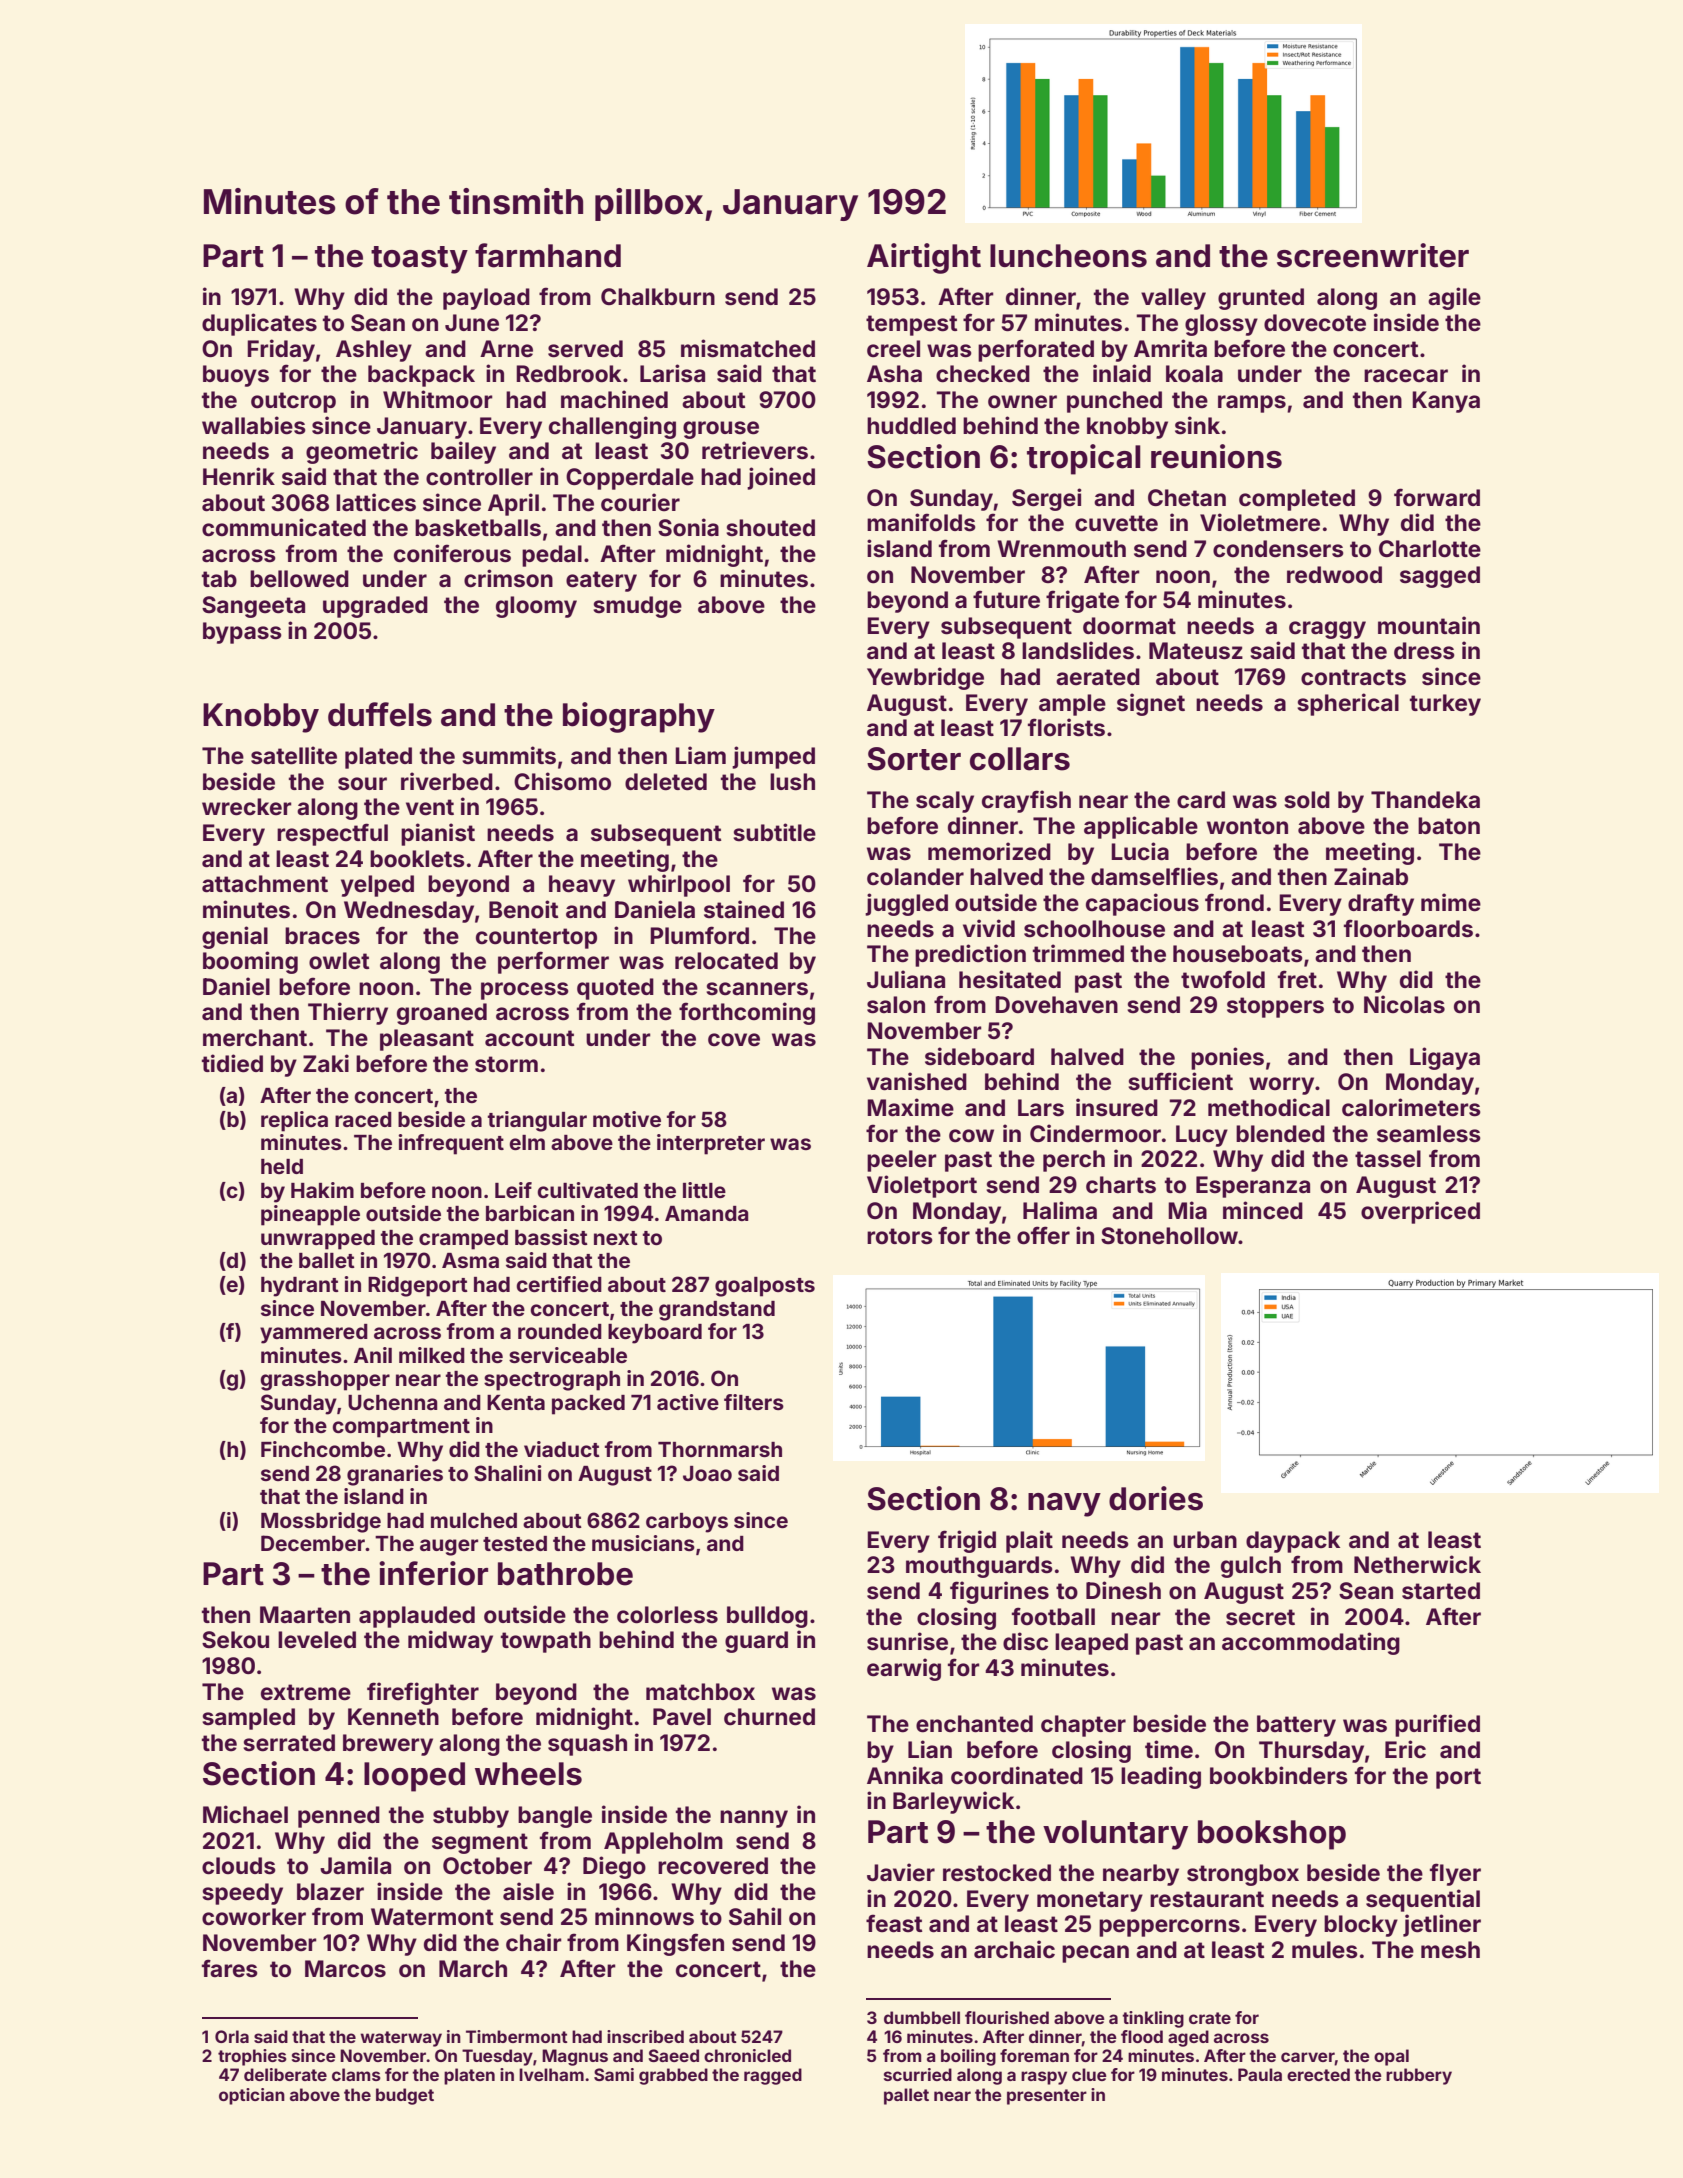 The image size is (1683, 2178). I want to click on mismatched, so click(748, 348).
